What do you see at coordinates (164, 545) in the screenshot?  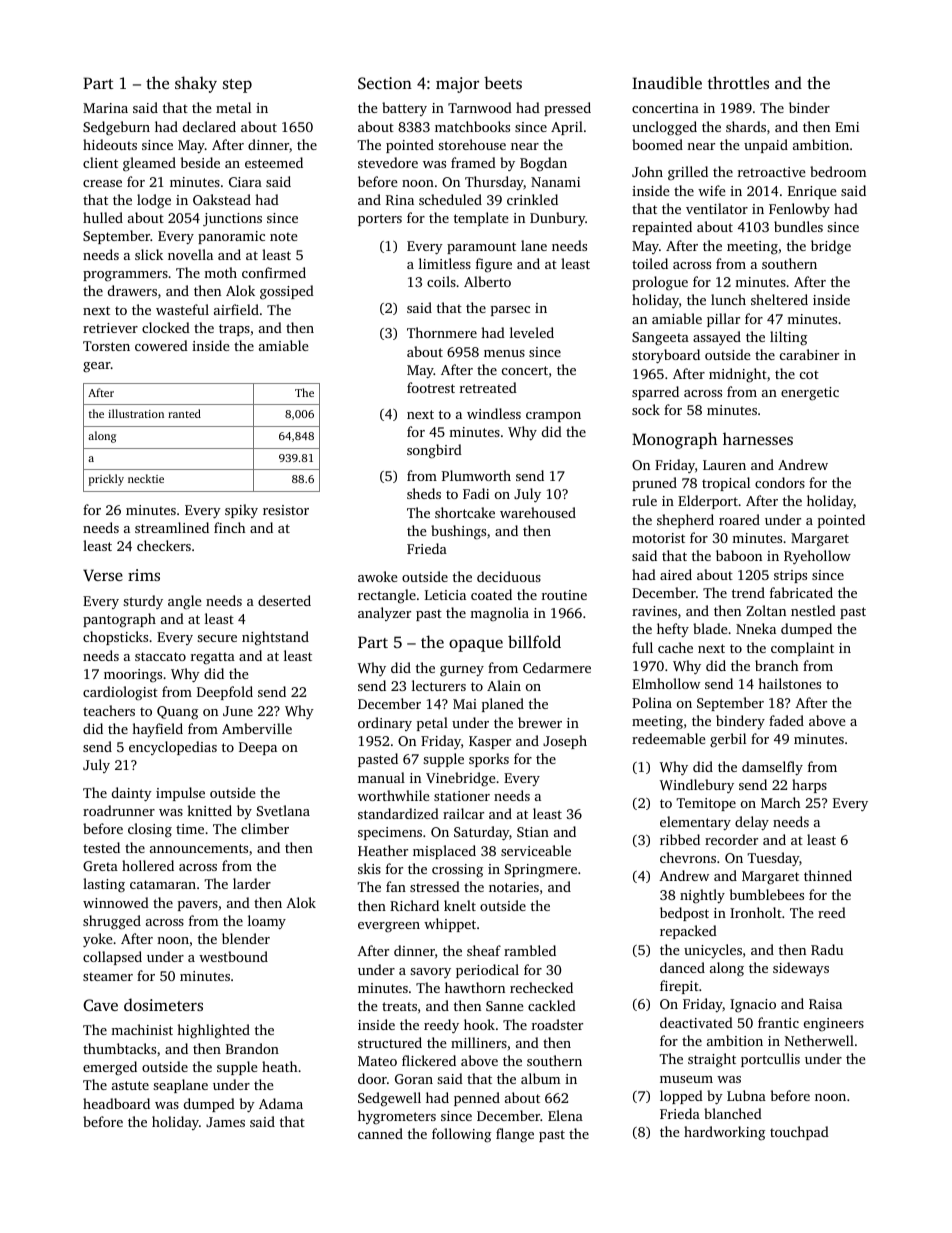 I see `checkers` at bounding box center [164, 545].
